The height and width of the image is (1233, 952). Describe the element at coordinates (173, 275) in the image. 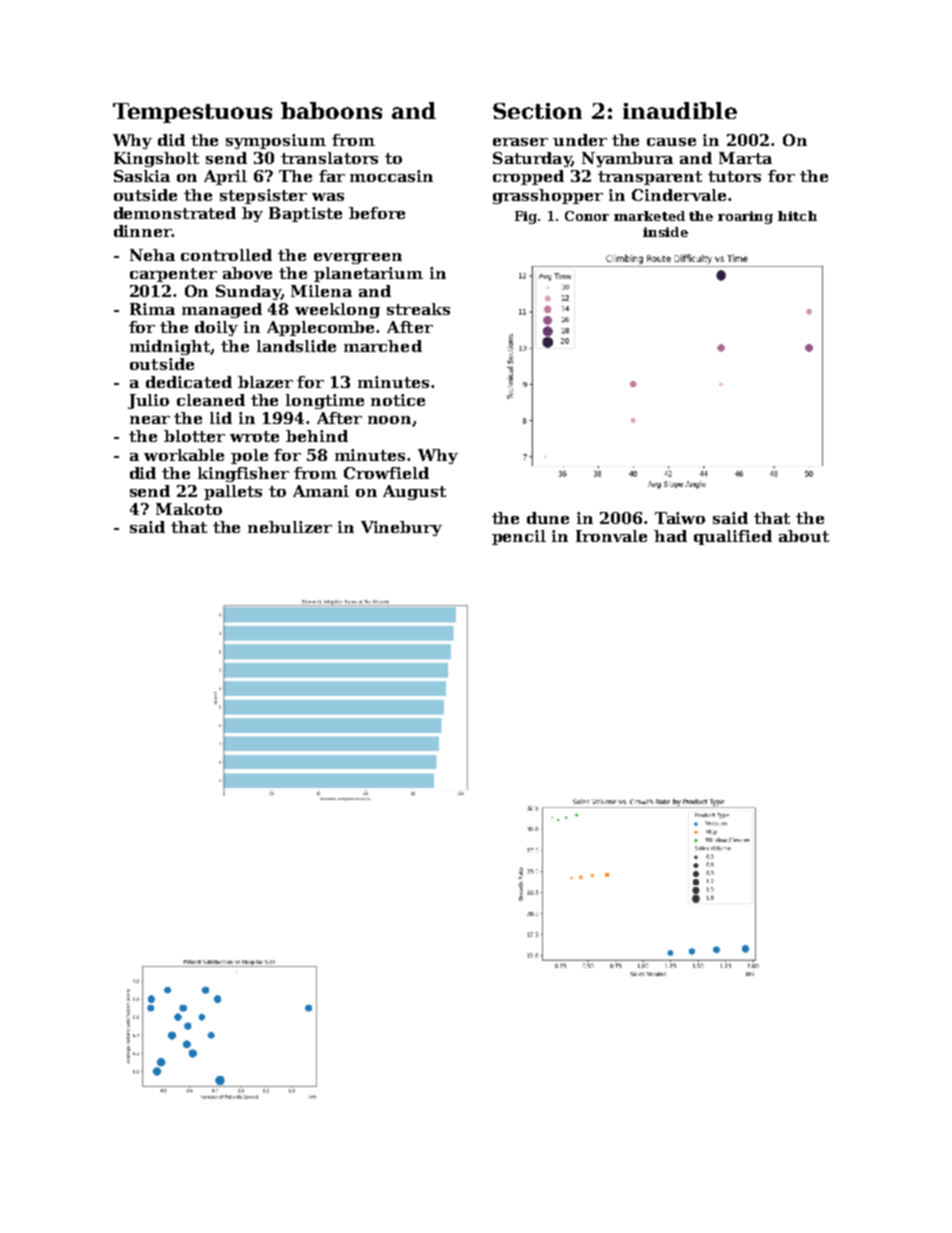

I see `carpenter` at that location.
